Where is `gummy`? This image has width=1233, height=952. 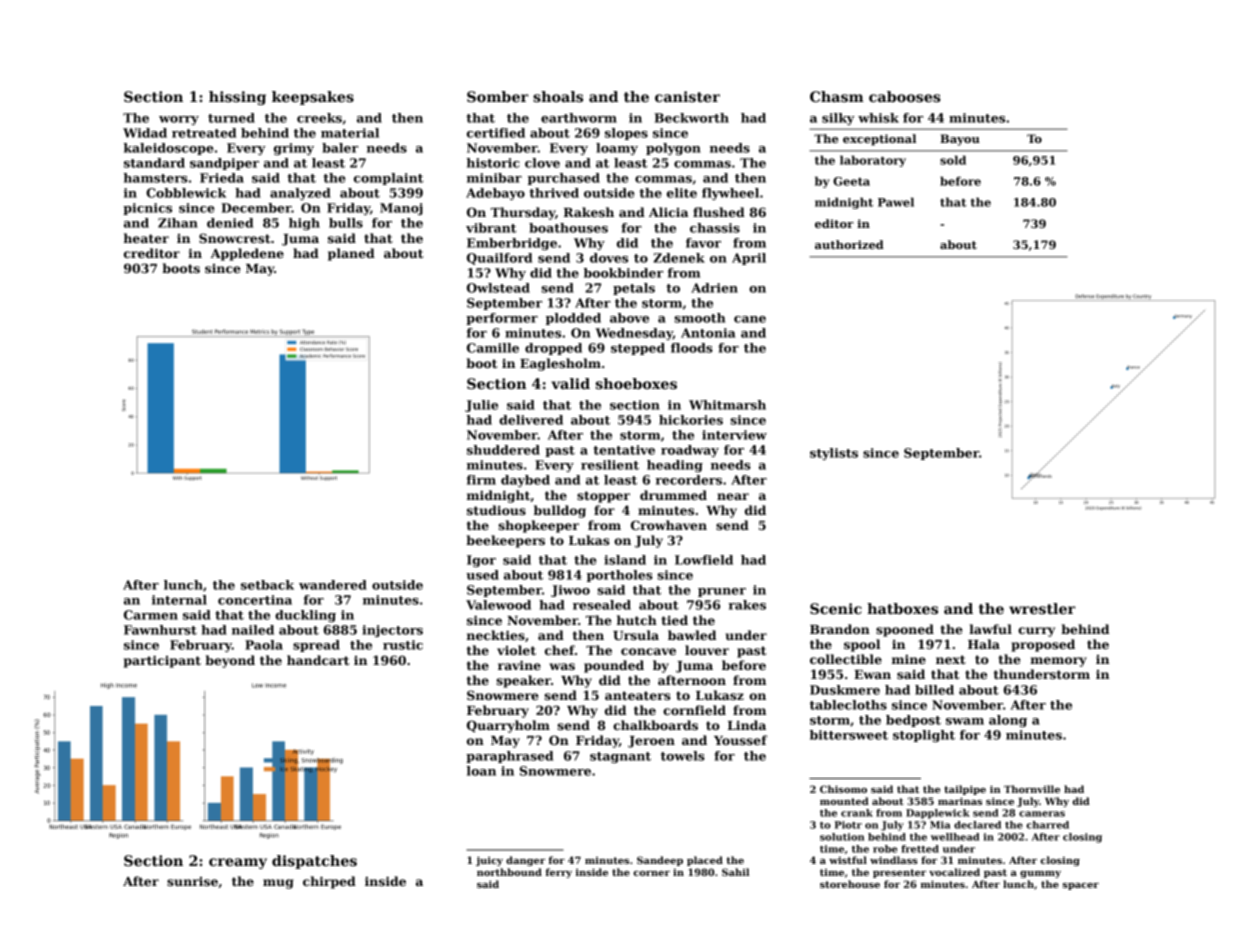
gummy is located at coordinates (1040, 874).
